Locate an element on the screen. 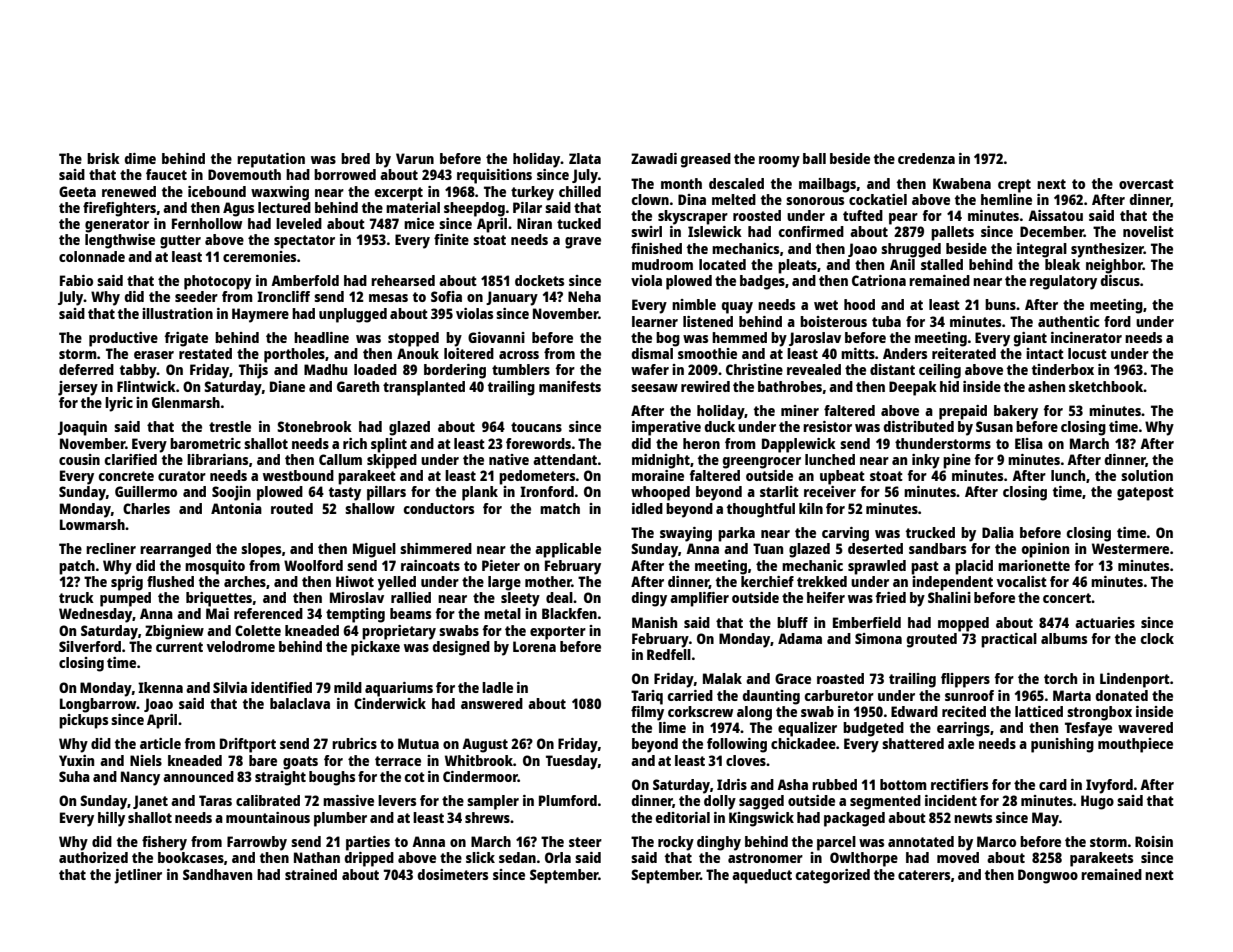 This screenshot has height=952, width=1233. parka is located at coordinates (736, 534).
